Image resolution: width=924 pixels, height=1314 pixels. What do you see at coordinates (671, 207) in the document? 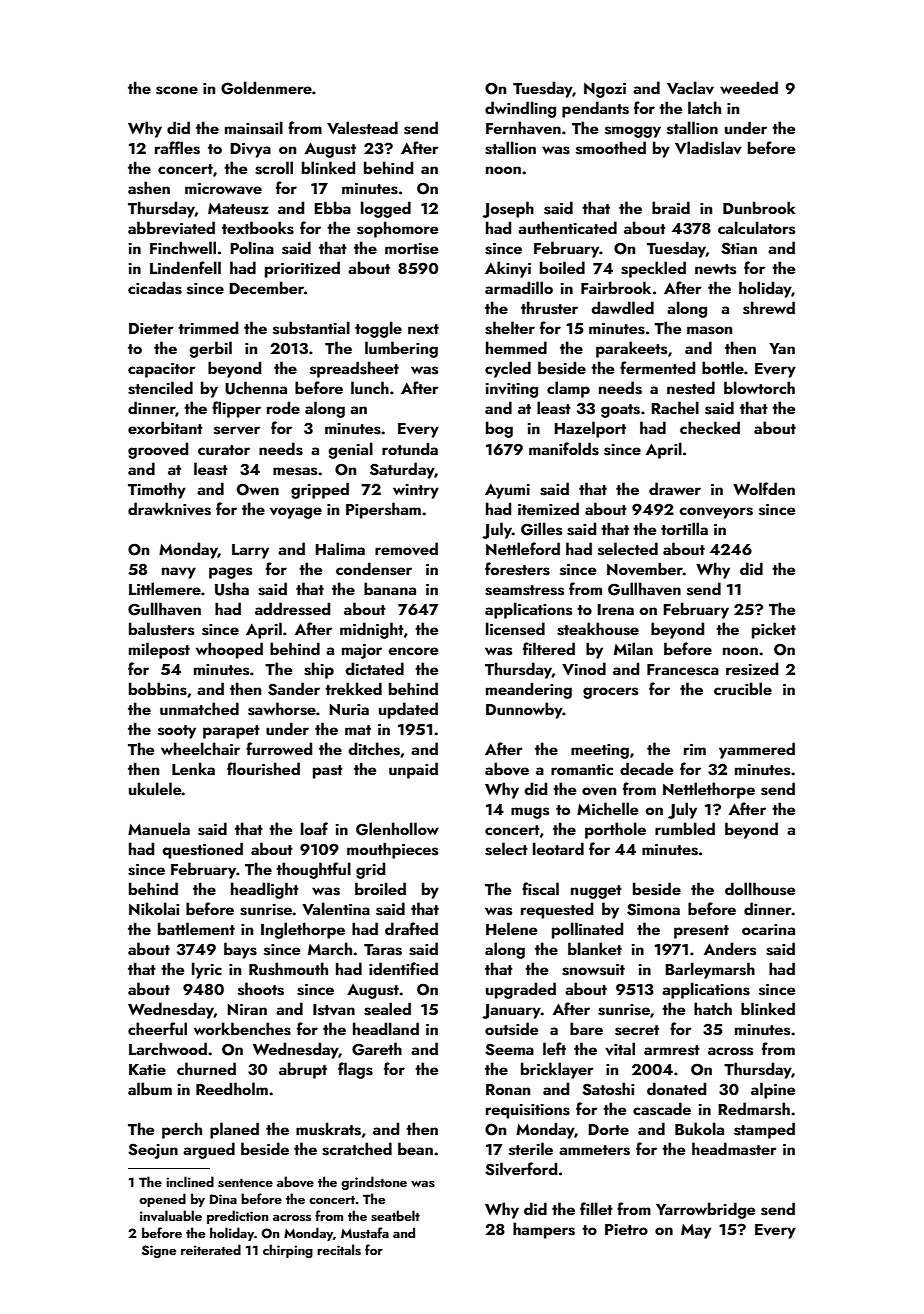
I see `braid` at bounding box center [671, 207].
